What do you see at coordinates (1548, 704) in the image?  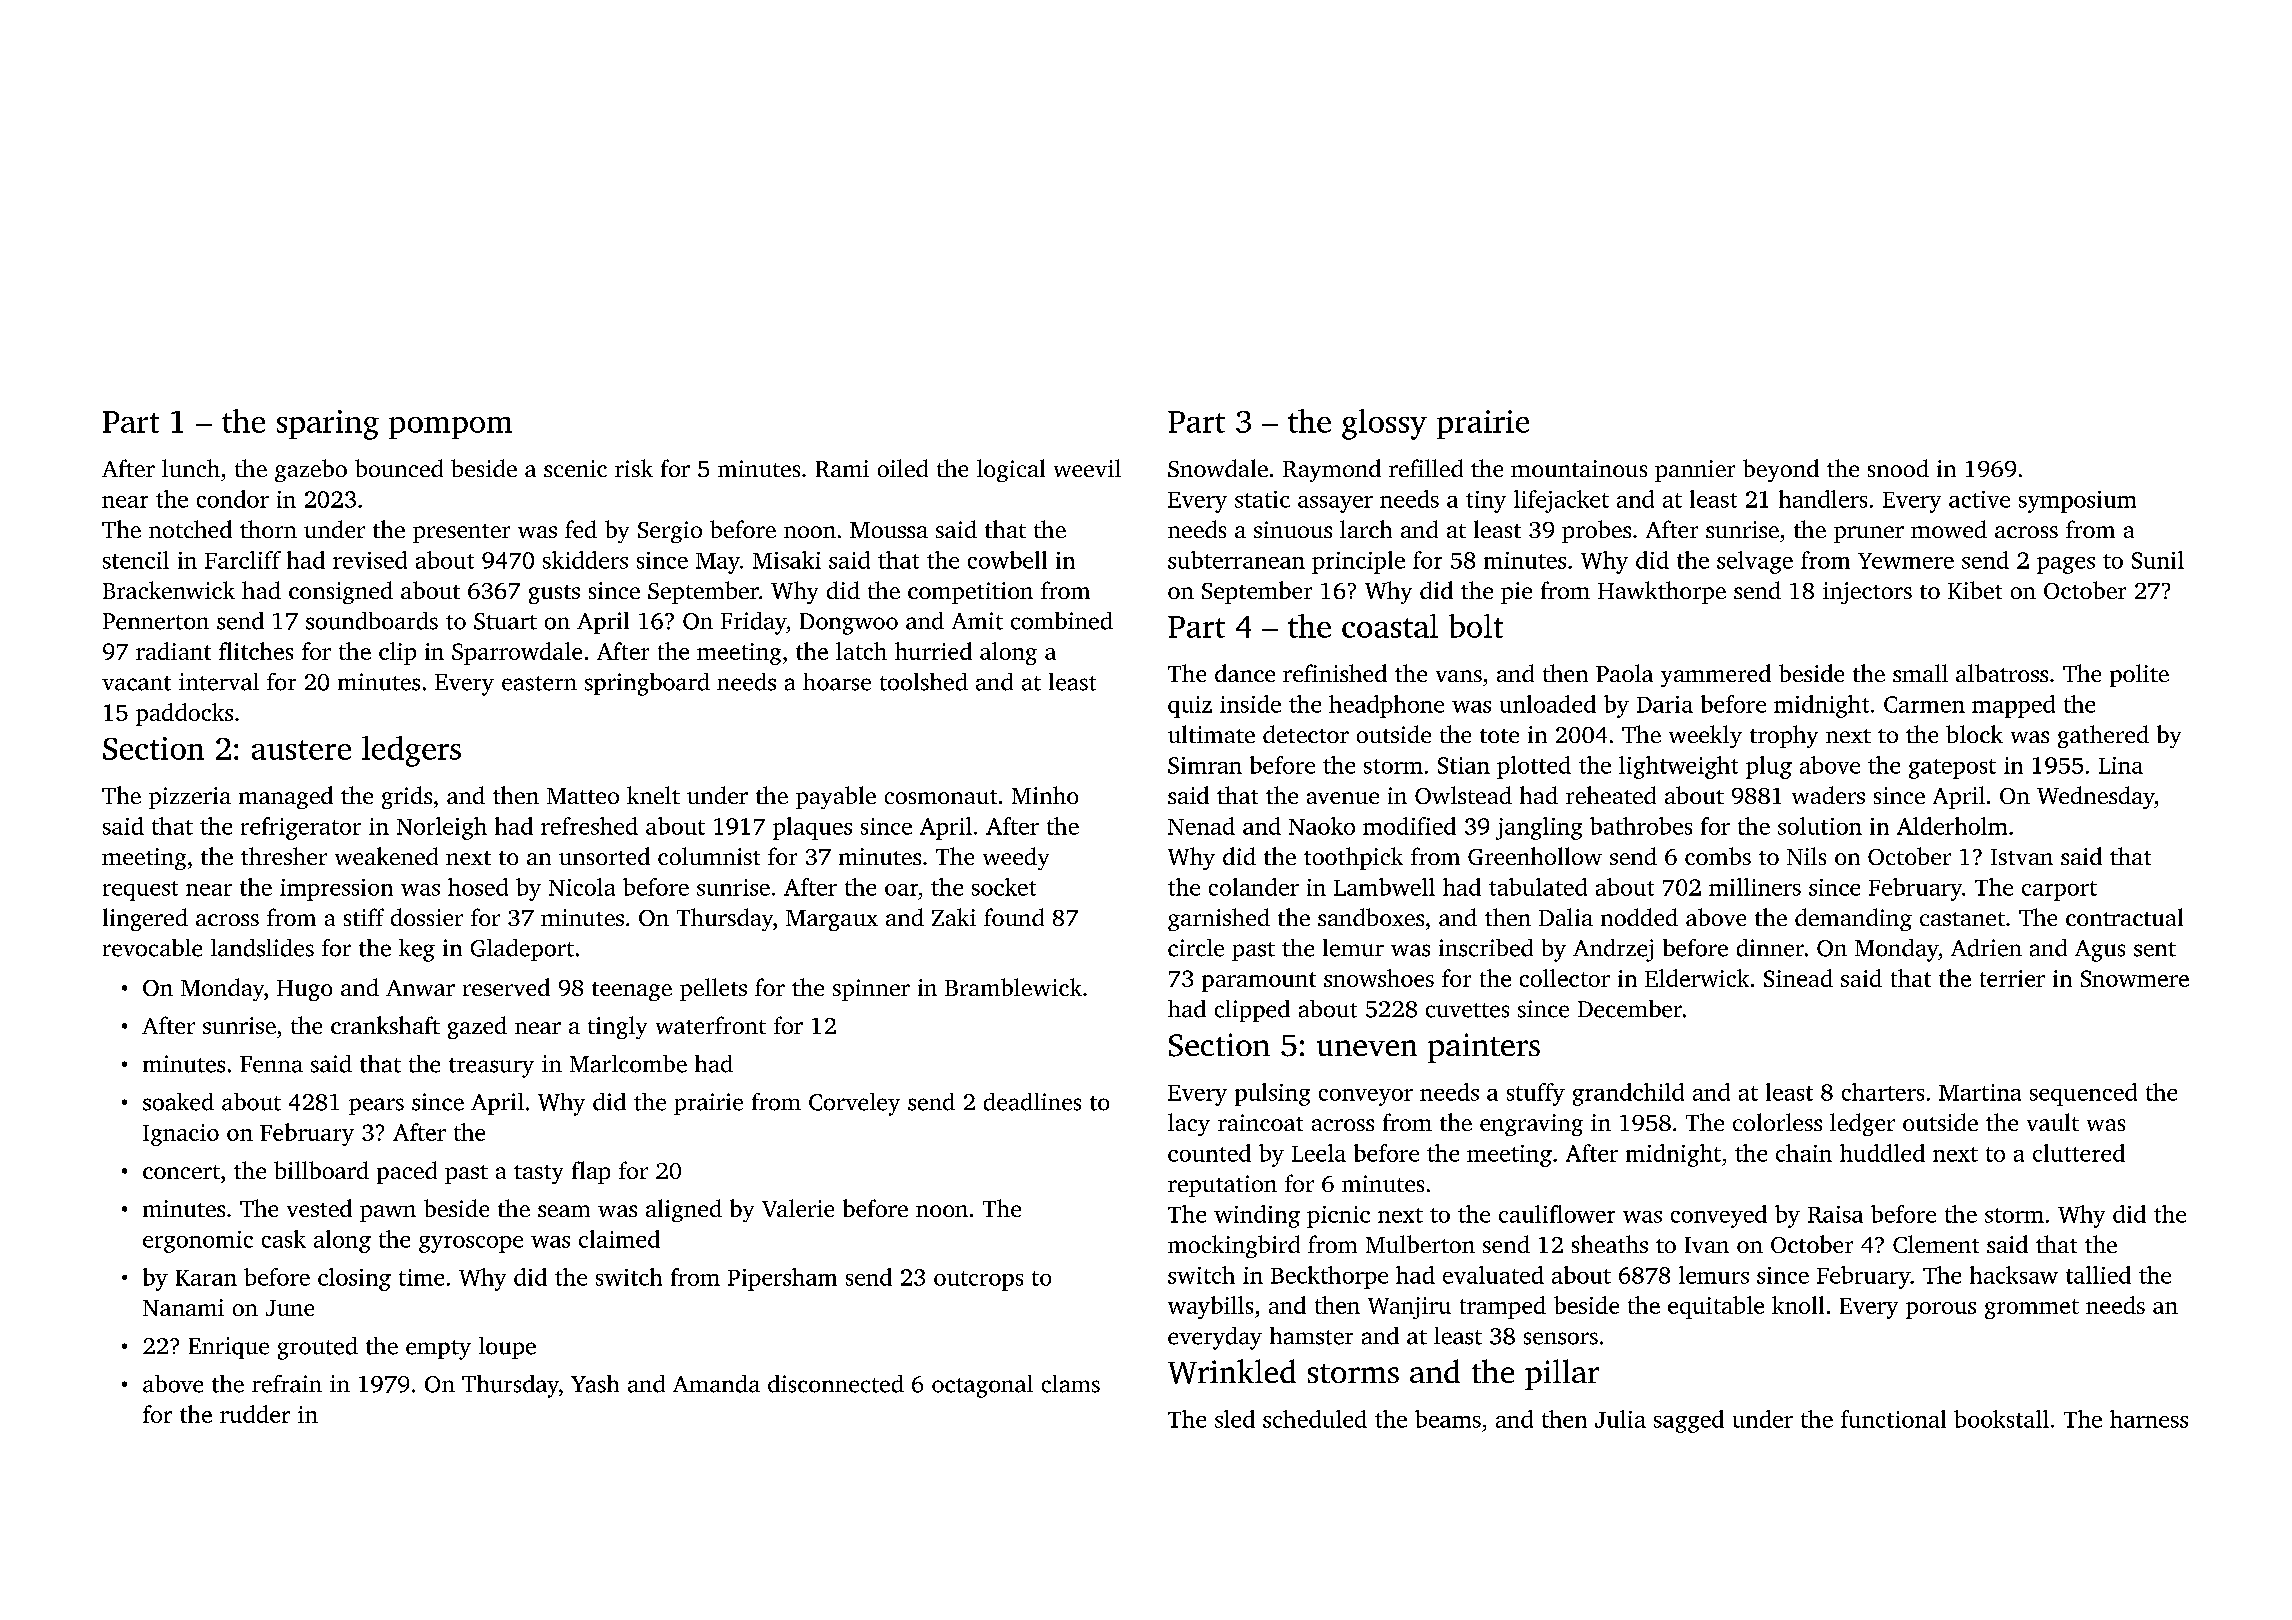 I see `unloaded` at bounding box center [1548, 704].
